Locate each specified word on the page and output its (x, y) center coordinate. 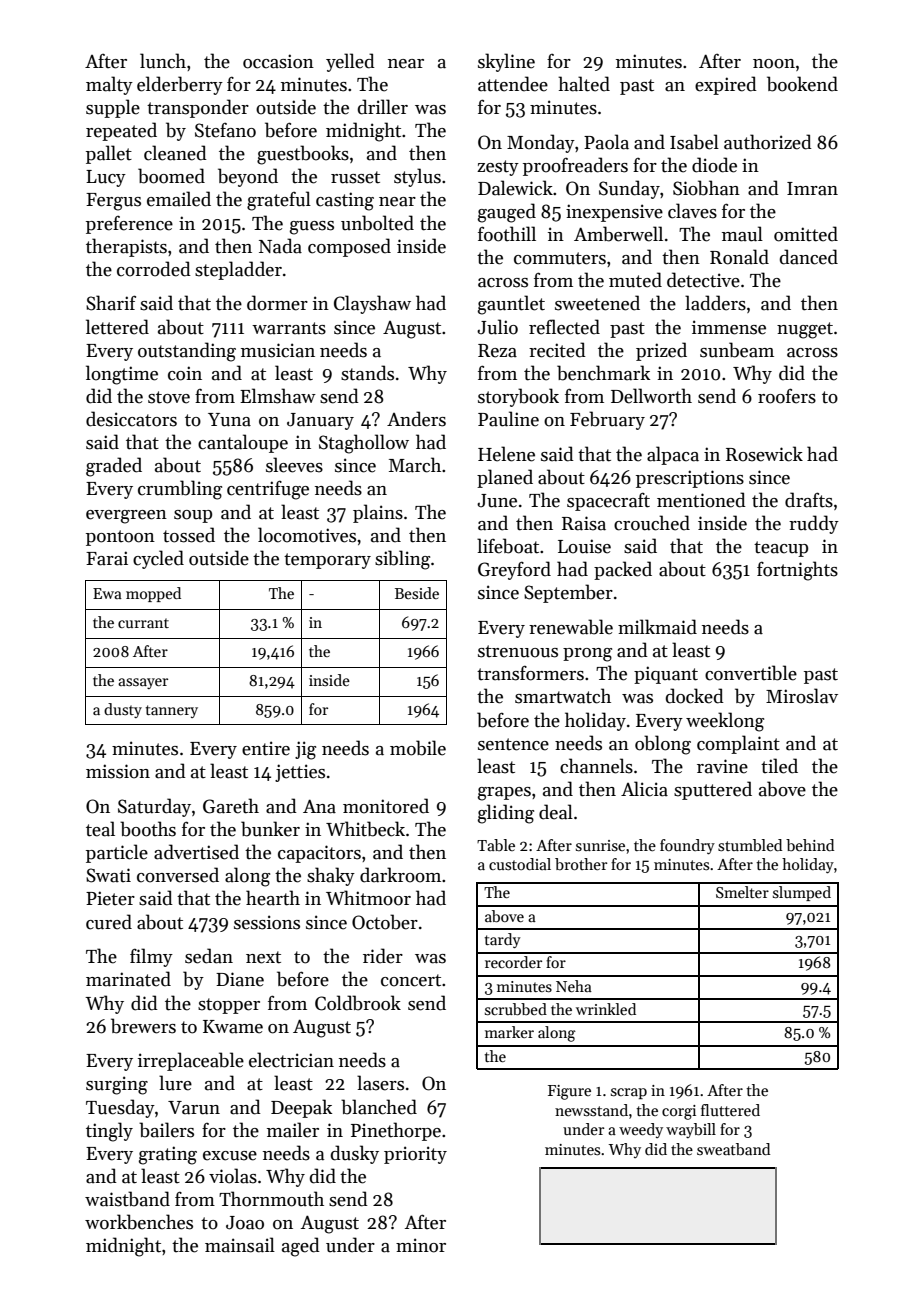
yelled (350, 62)
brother (581, 864)
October (385, 922)
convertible (751, 673)
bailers (166, 1130)
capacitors (319, 854)
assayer (143, 683)
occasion (278, 61)
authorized (768, 142)
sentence (513, 744)
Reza (497, 351)
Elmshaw (278, 396)
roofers (787, 396)
